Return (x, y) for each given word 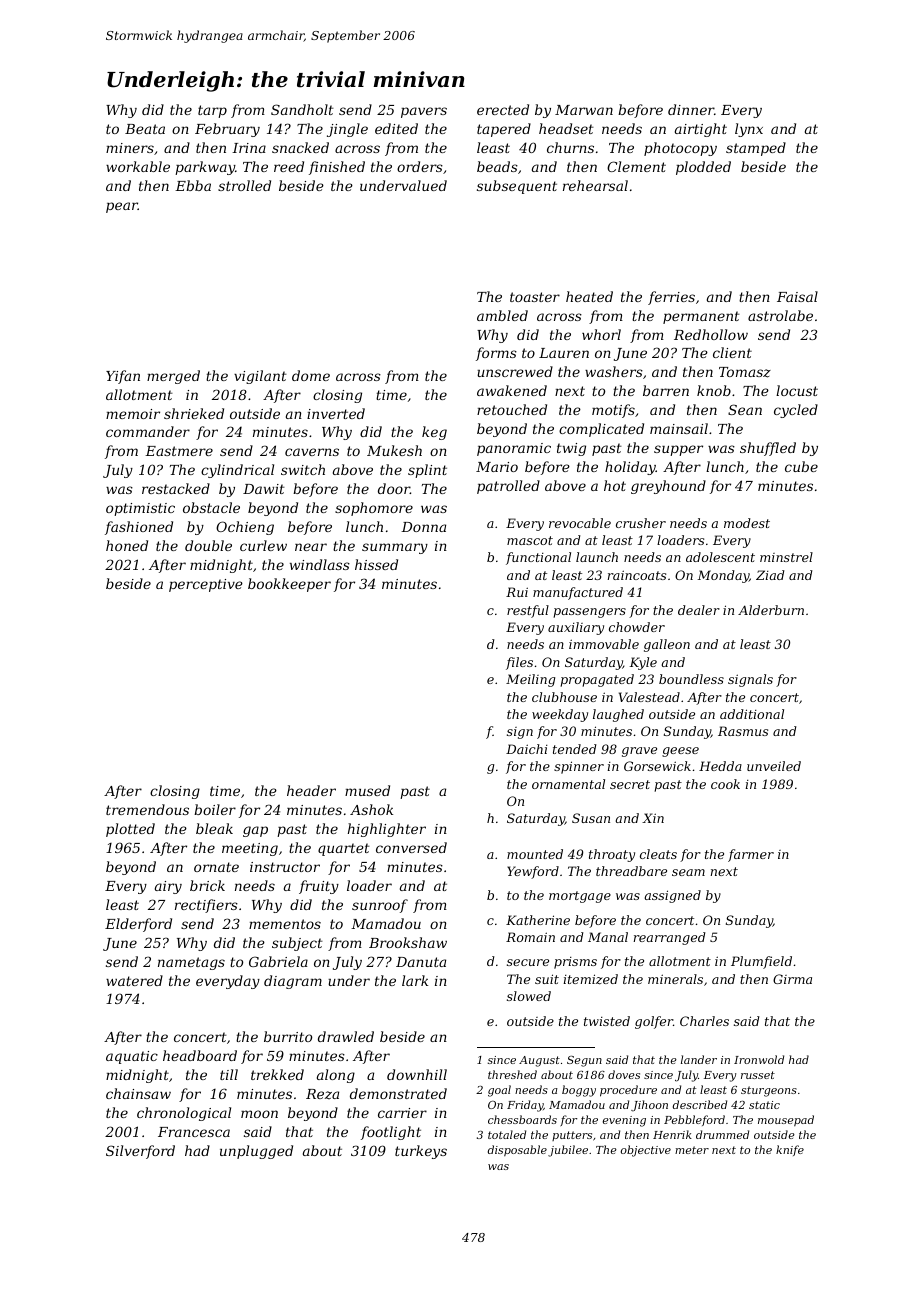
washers (614, 371)
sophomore (374, 509)
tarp (212, 111)
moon (259, 1114)
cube (801, 466)
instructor (285, 867)
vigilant (260, 377)
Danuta (421, 962)
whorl (601, 334)
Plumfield (761, 962)
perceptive (206, 585)
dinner (691, 109)
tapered (504, 130)
